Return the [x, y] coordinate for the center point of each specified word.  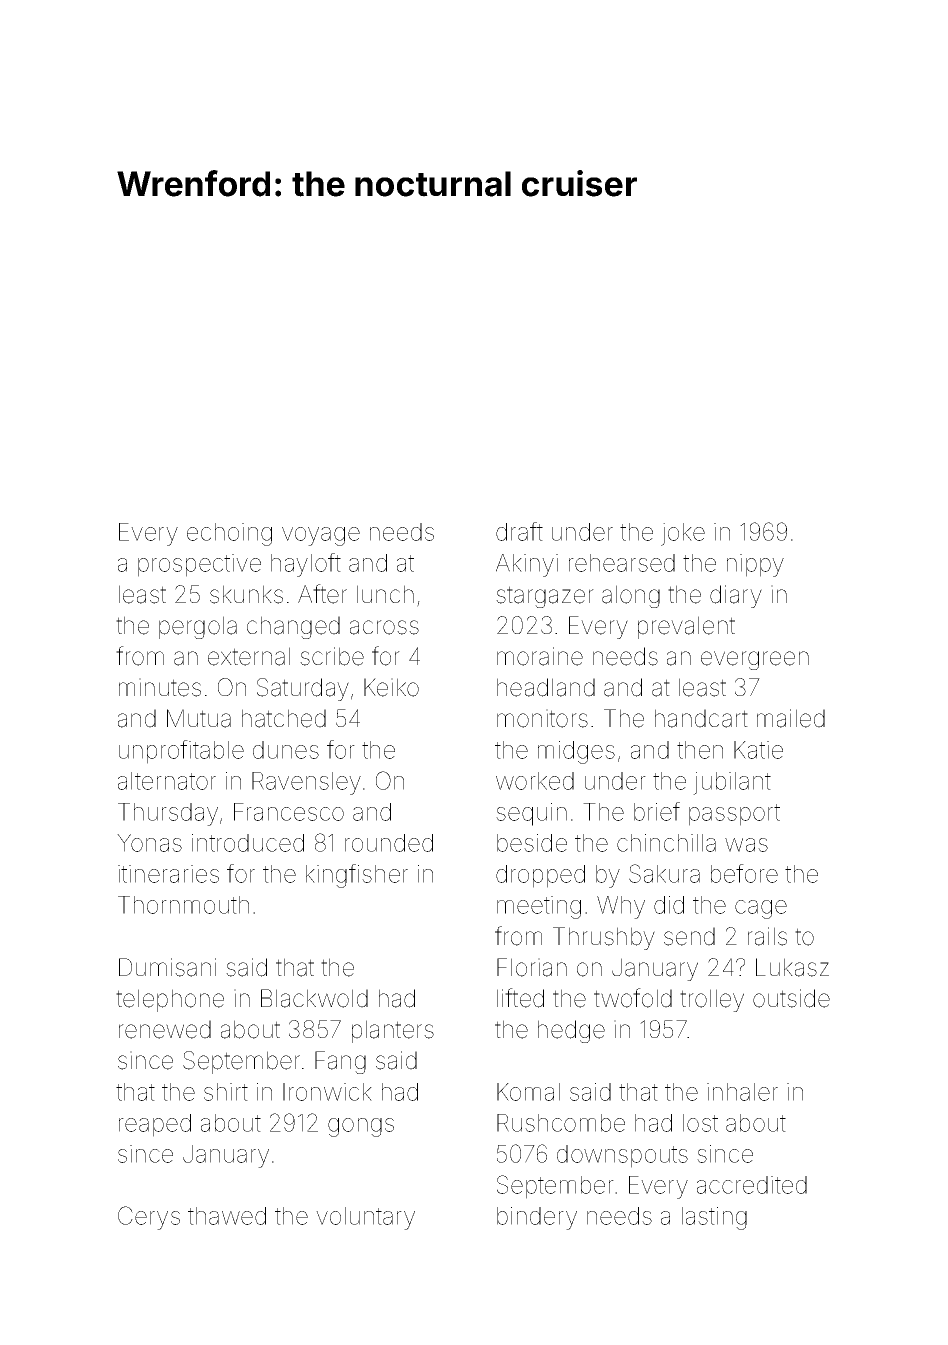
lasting [714, 1218]
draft [519, 531]
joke [683, 534]
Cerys [149, 1218]
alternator [167, 781]
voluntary [365, 1218]
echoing [229, 534]
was [746, 845]
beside [532, 843]
